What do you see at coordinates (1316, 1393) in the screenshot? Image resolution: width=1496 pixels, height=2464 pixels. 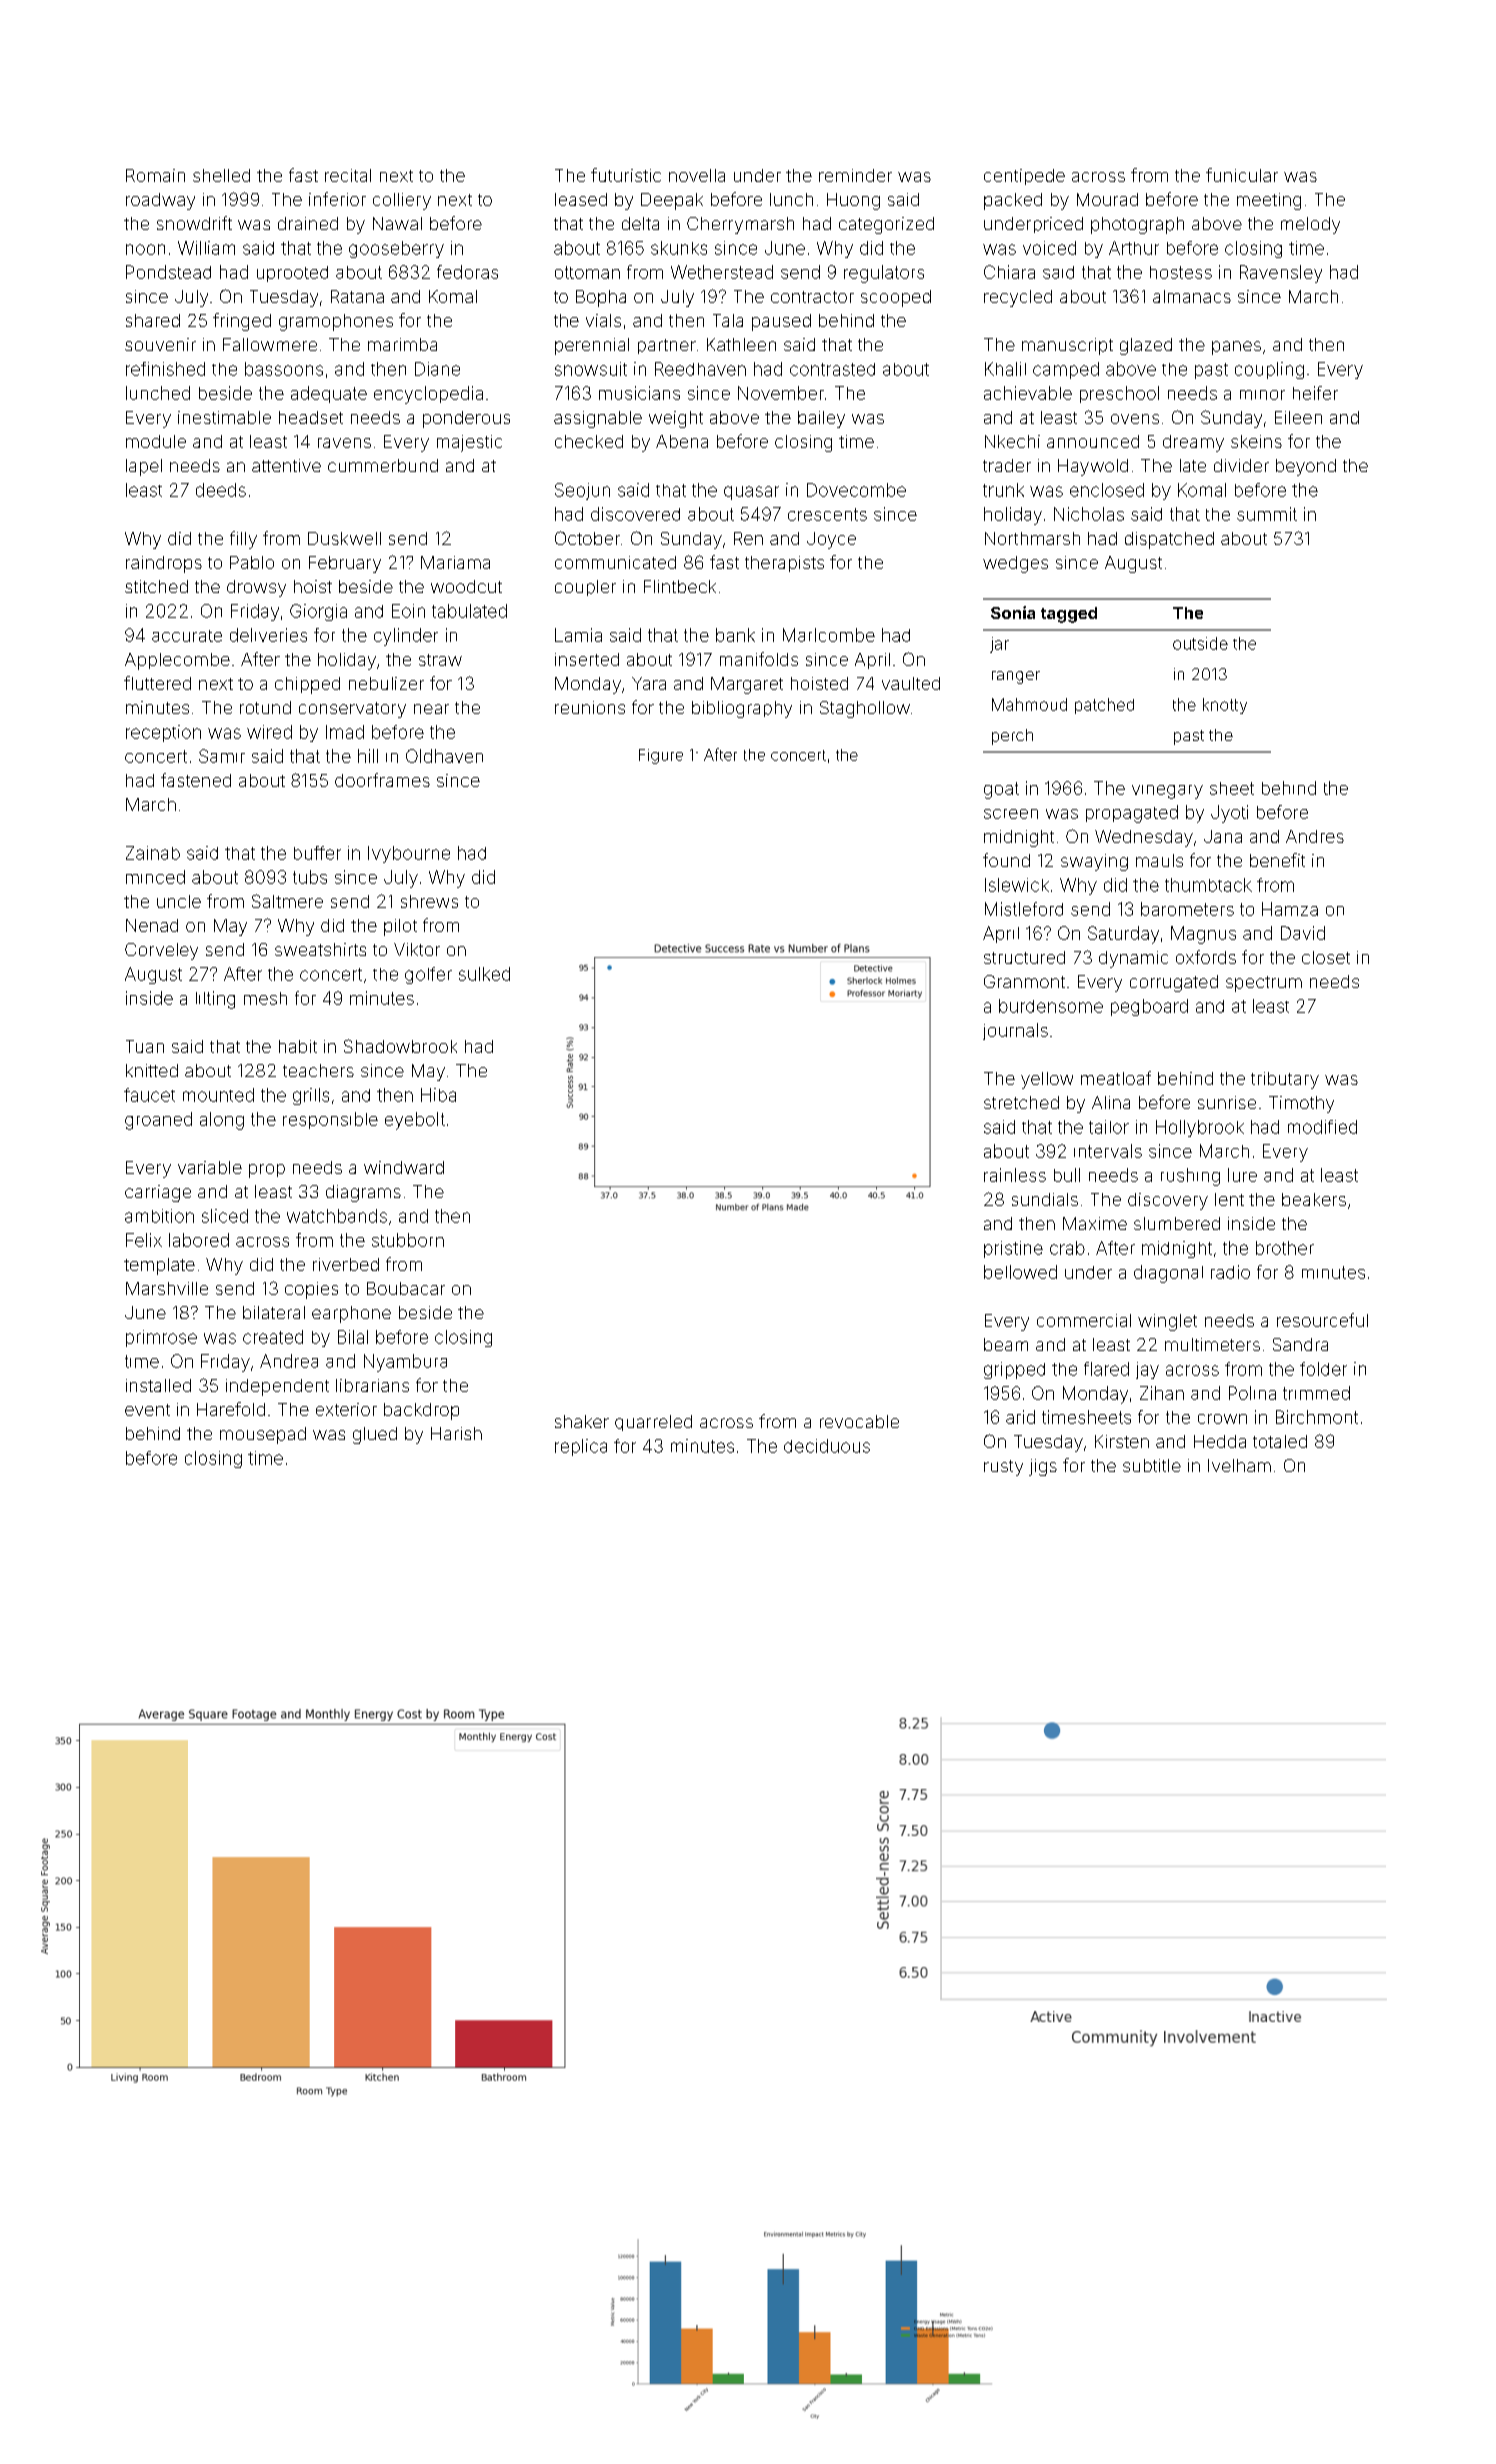 I see `trimmed` at bounding box center [1316, 1393].
